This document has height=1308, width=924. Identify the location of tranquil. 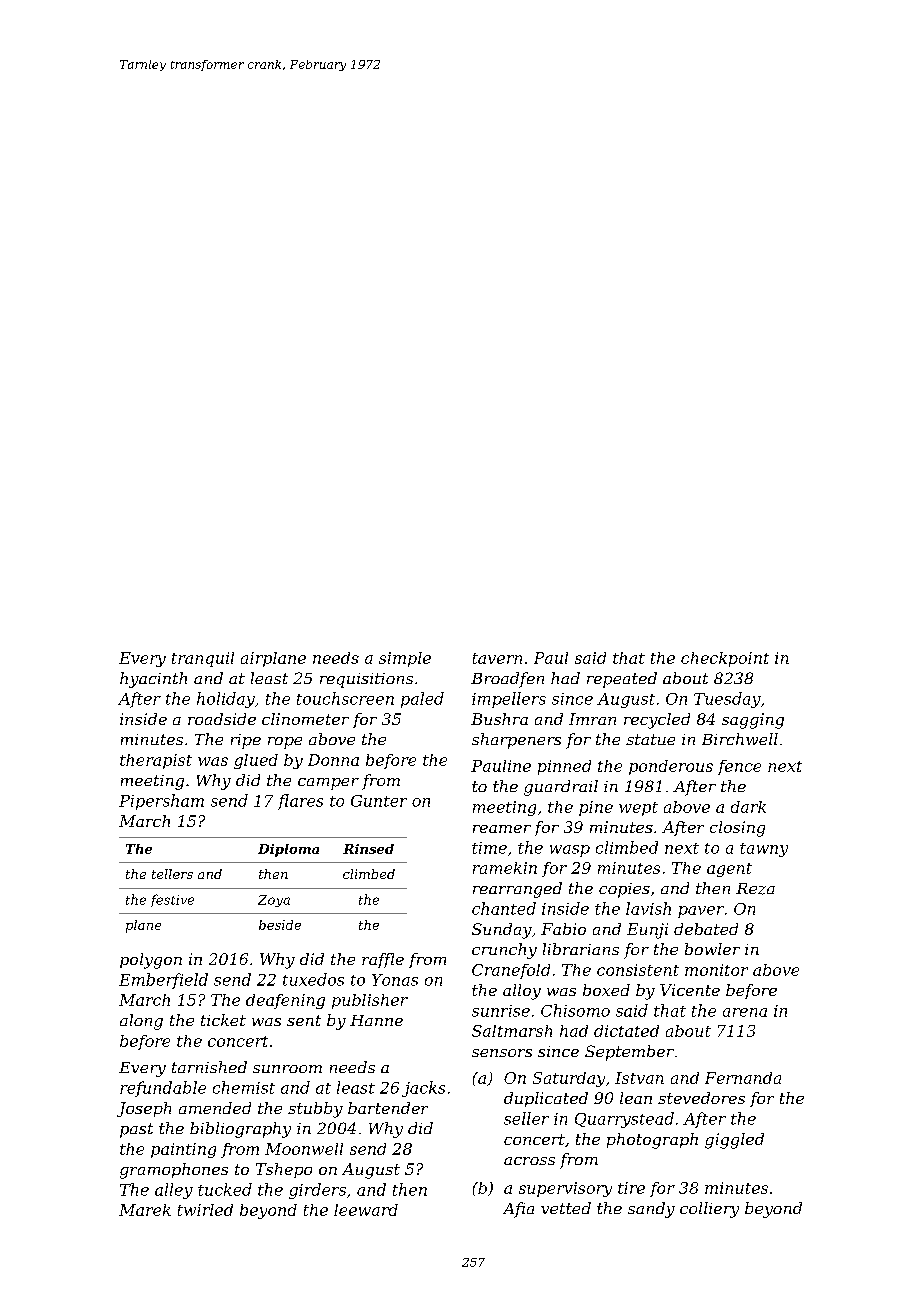
(203, 659).
